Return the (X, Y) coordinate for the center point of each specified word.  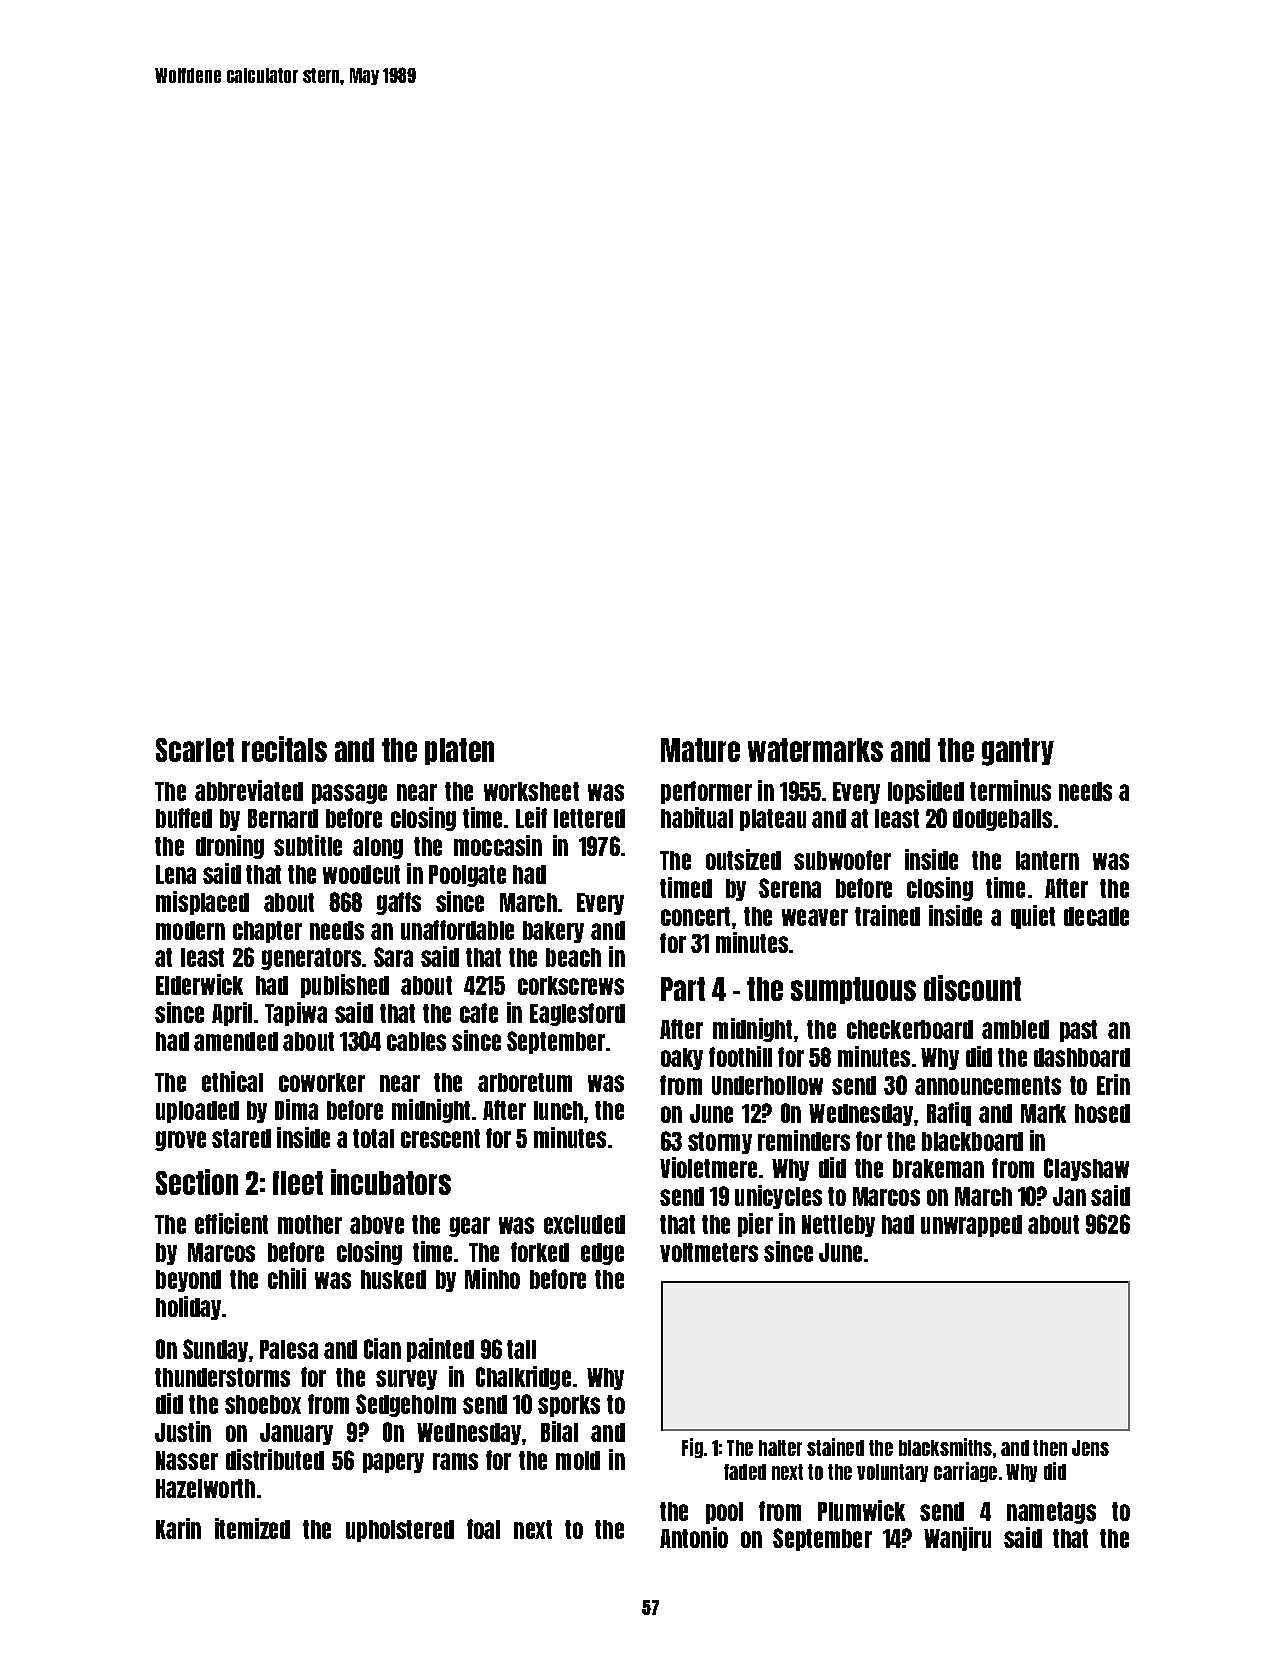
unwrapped (971, 1226)
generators (311, 959)
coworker (322, 1082)
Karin (178, 1528)
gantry (1018, 752)
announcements (988, 1085)
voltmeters (709, 1252)
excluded (584, 1224)
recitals (284, 749)
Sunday (215, 1350)
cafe (479, 1013)
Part (683, 989)
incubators (391, 1182)
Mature (700, 750)
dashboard (1082, 1057)
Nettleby (838, 1226)
